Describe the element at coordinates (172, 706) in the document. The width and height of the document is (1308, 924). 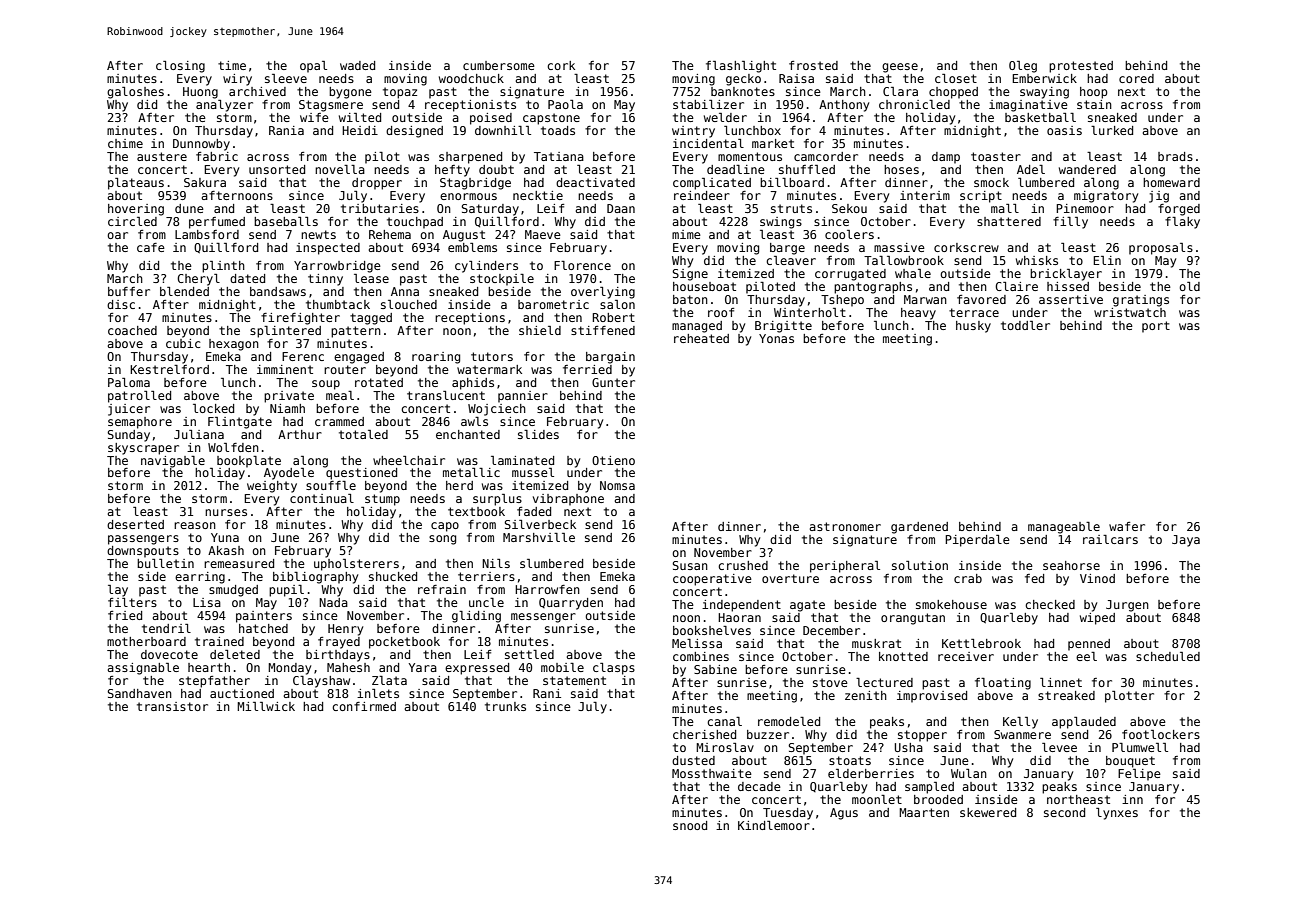
I see `transistor` at that location.
